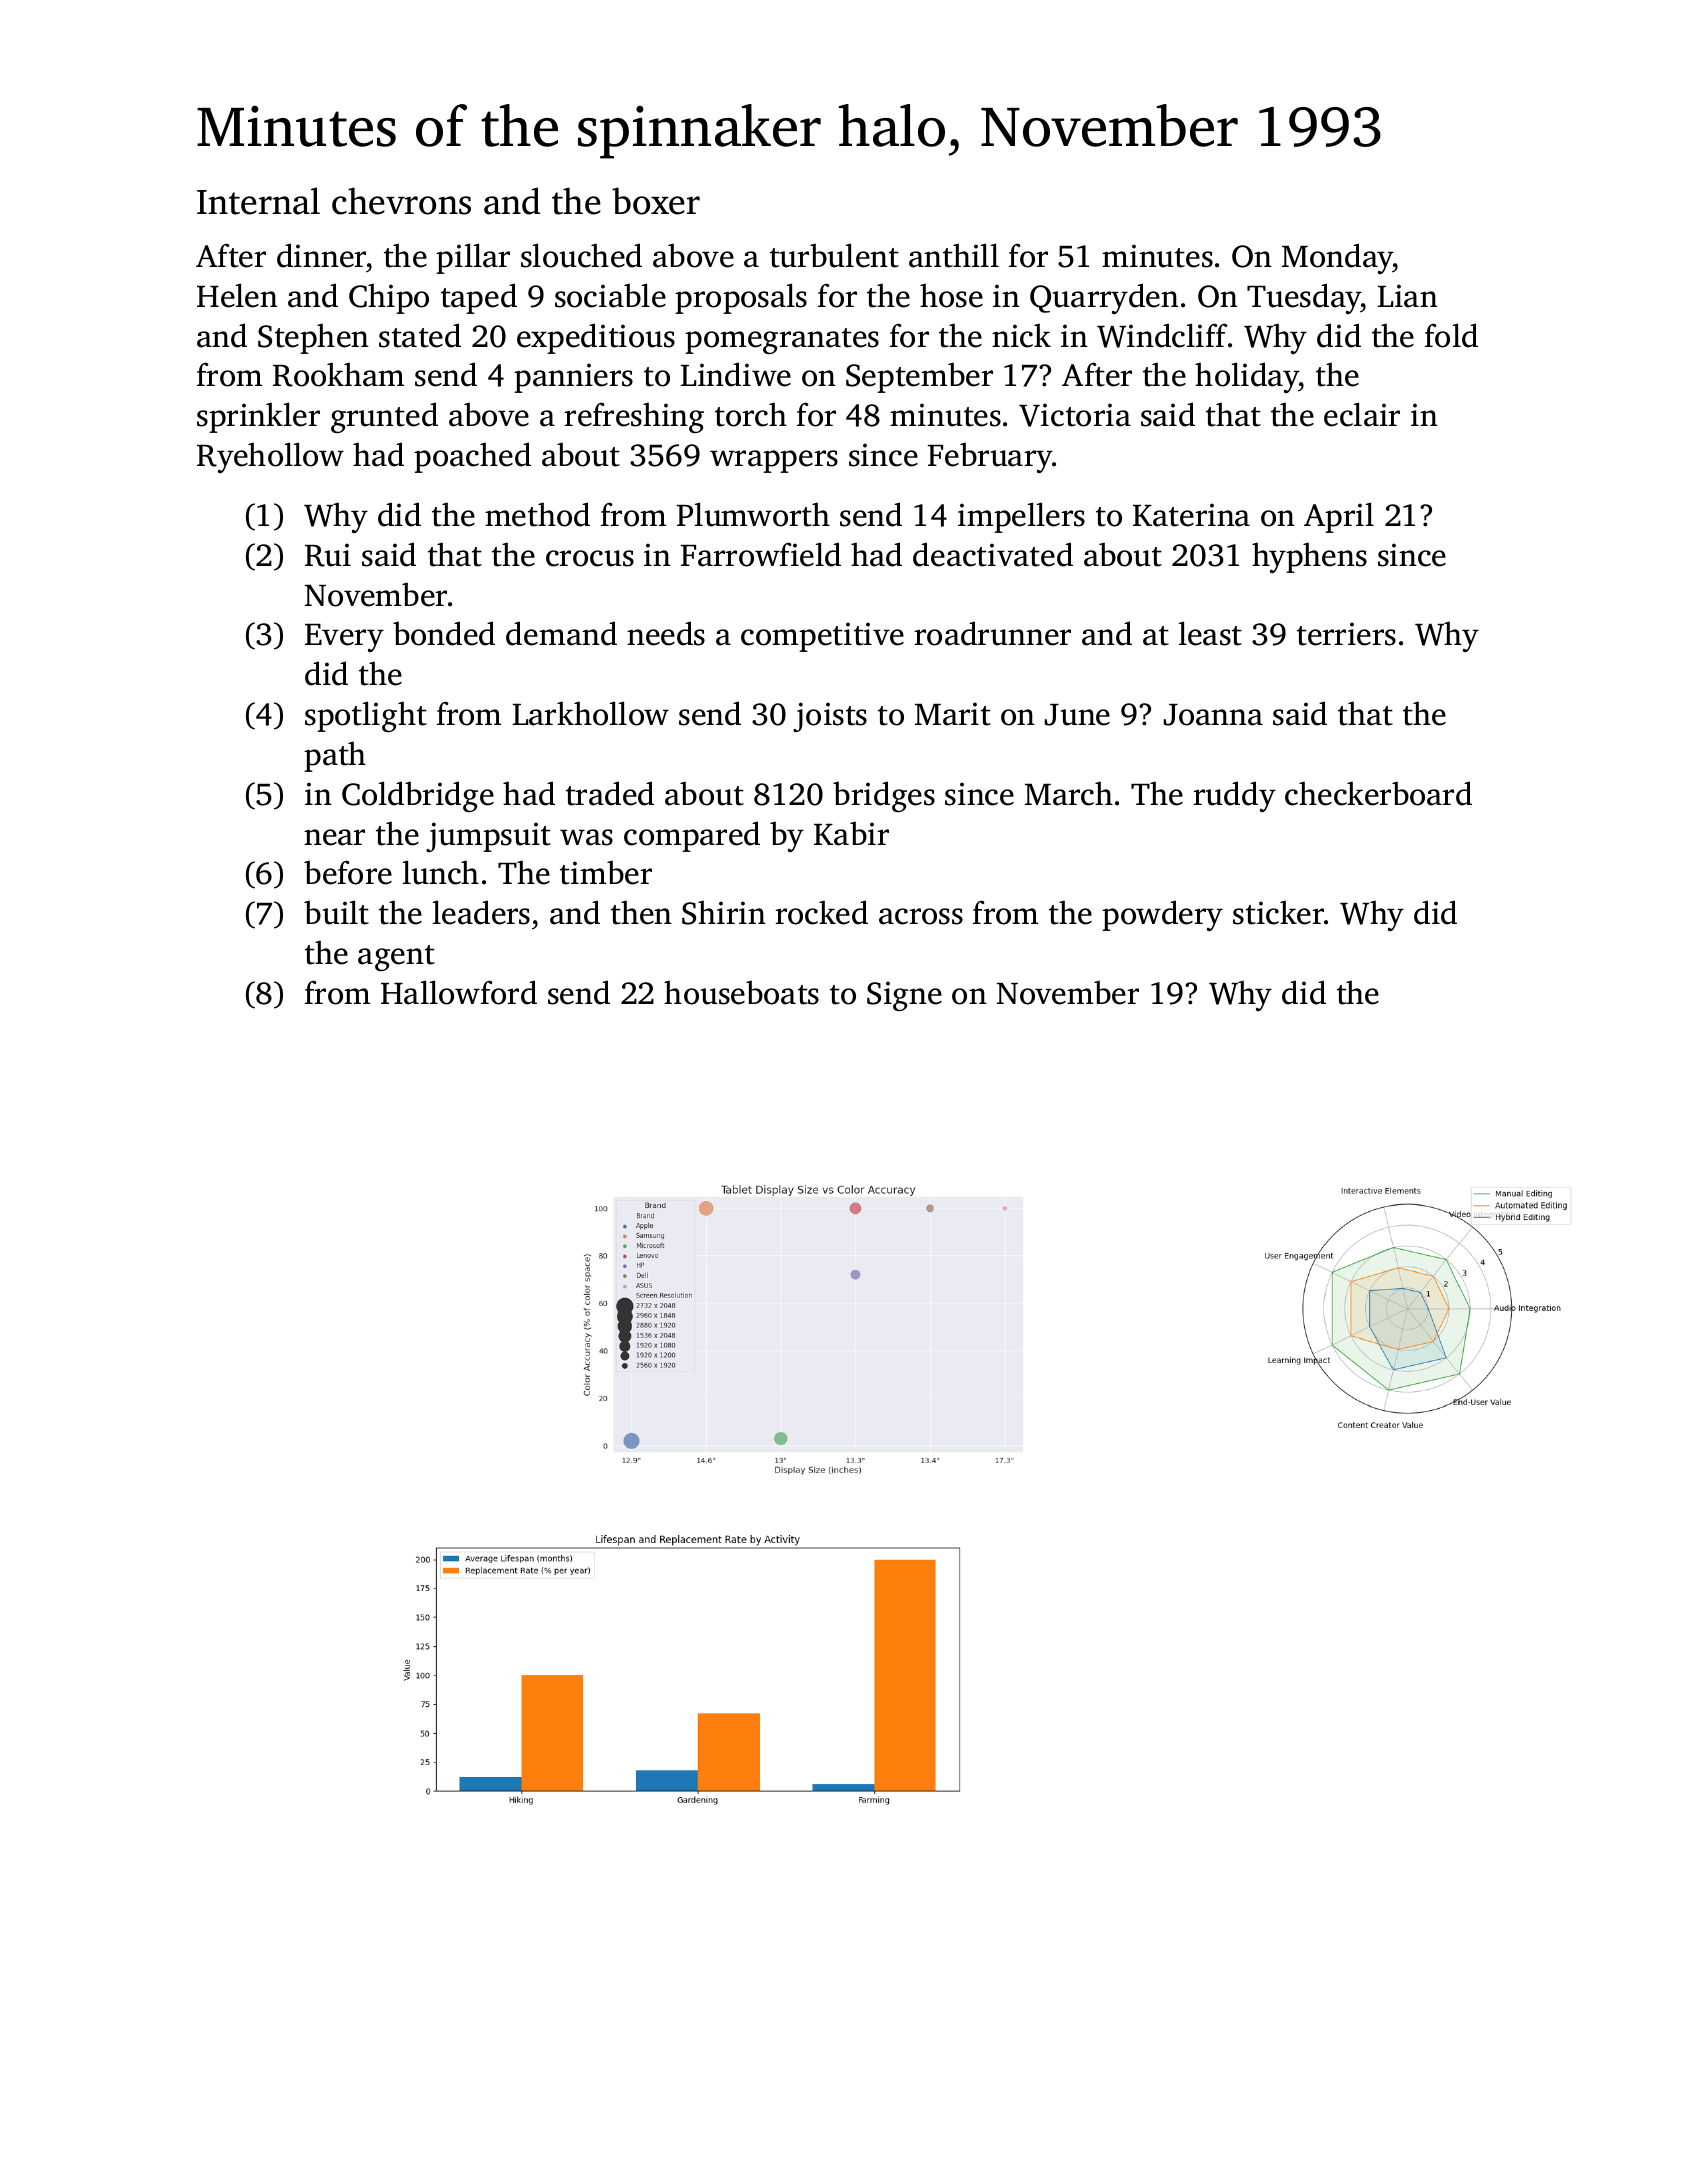 This screenshot has width=1683, height=2178. I want to click on Lian, so click(1408, 296).
